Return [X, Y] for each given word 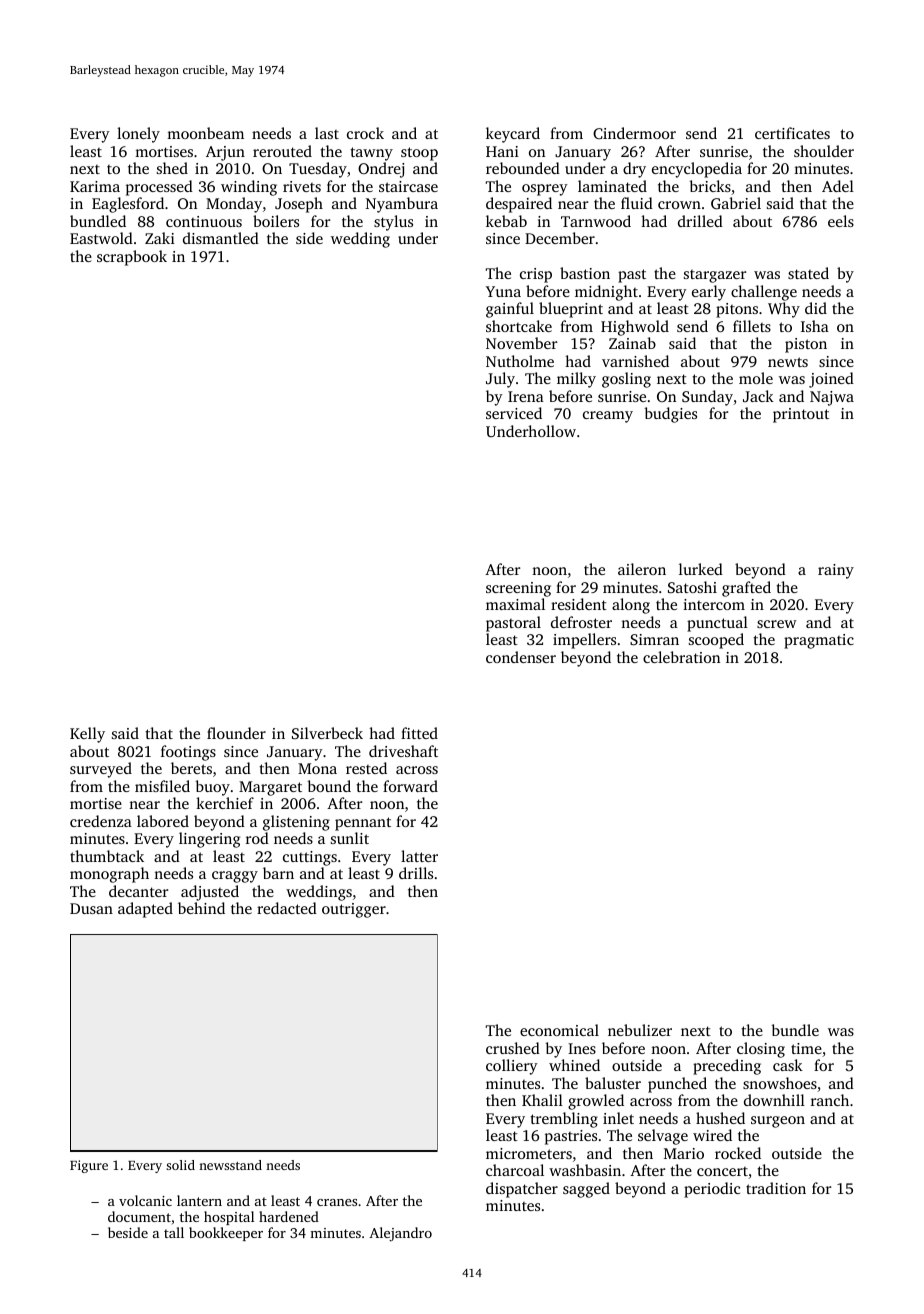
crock [365, 133]
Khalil [542, 1100]
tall [174, 1232]
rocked [738, 1153]
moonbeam [205, 133]
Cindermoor [634, 133]
